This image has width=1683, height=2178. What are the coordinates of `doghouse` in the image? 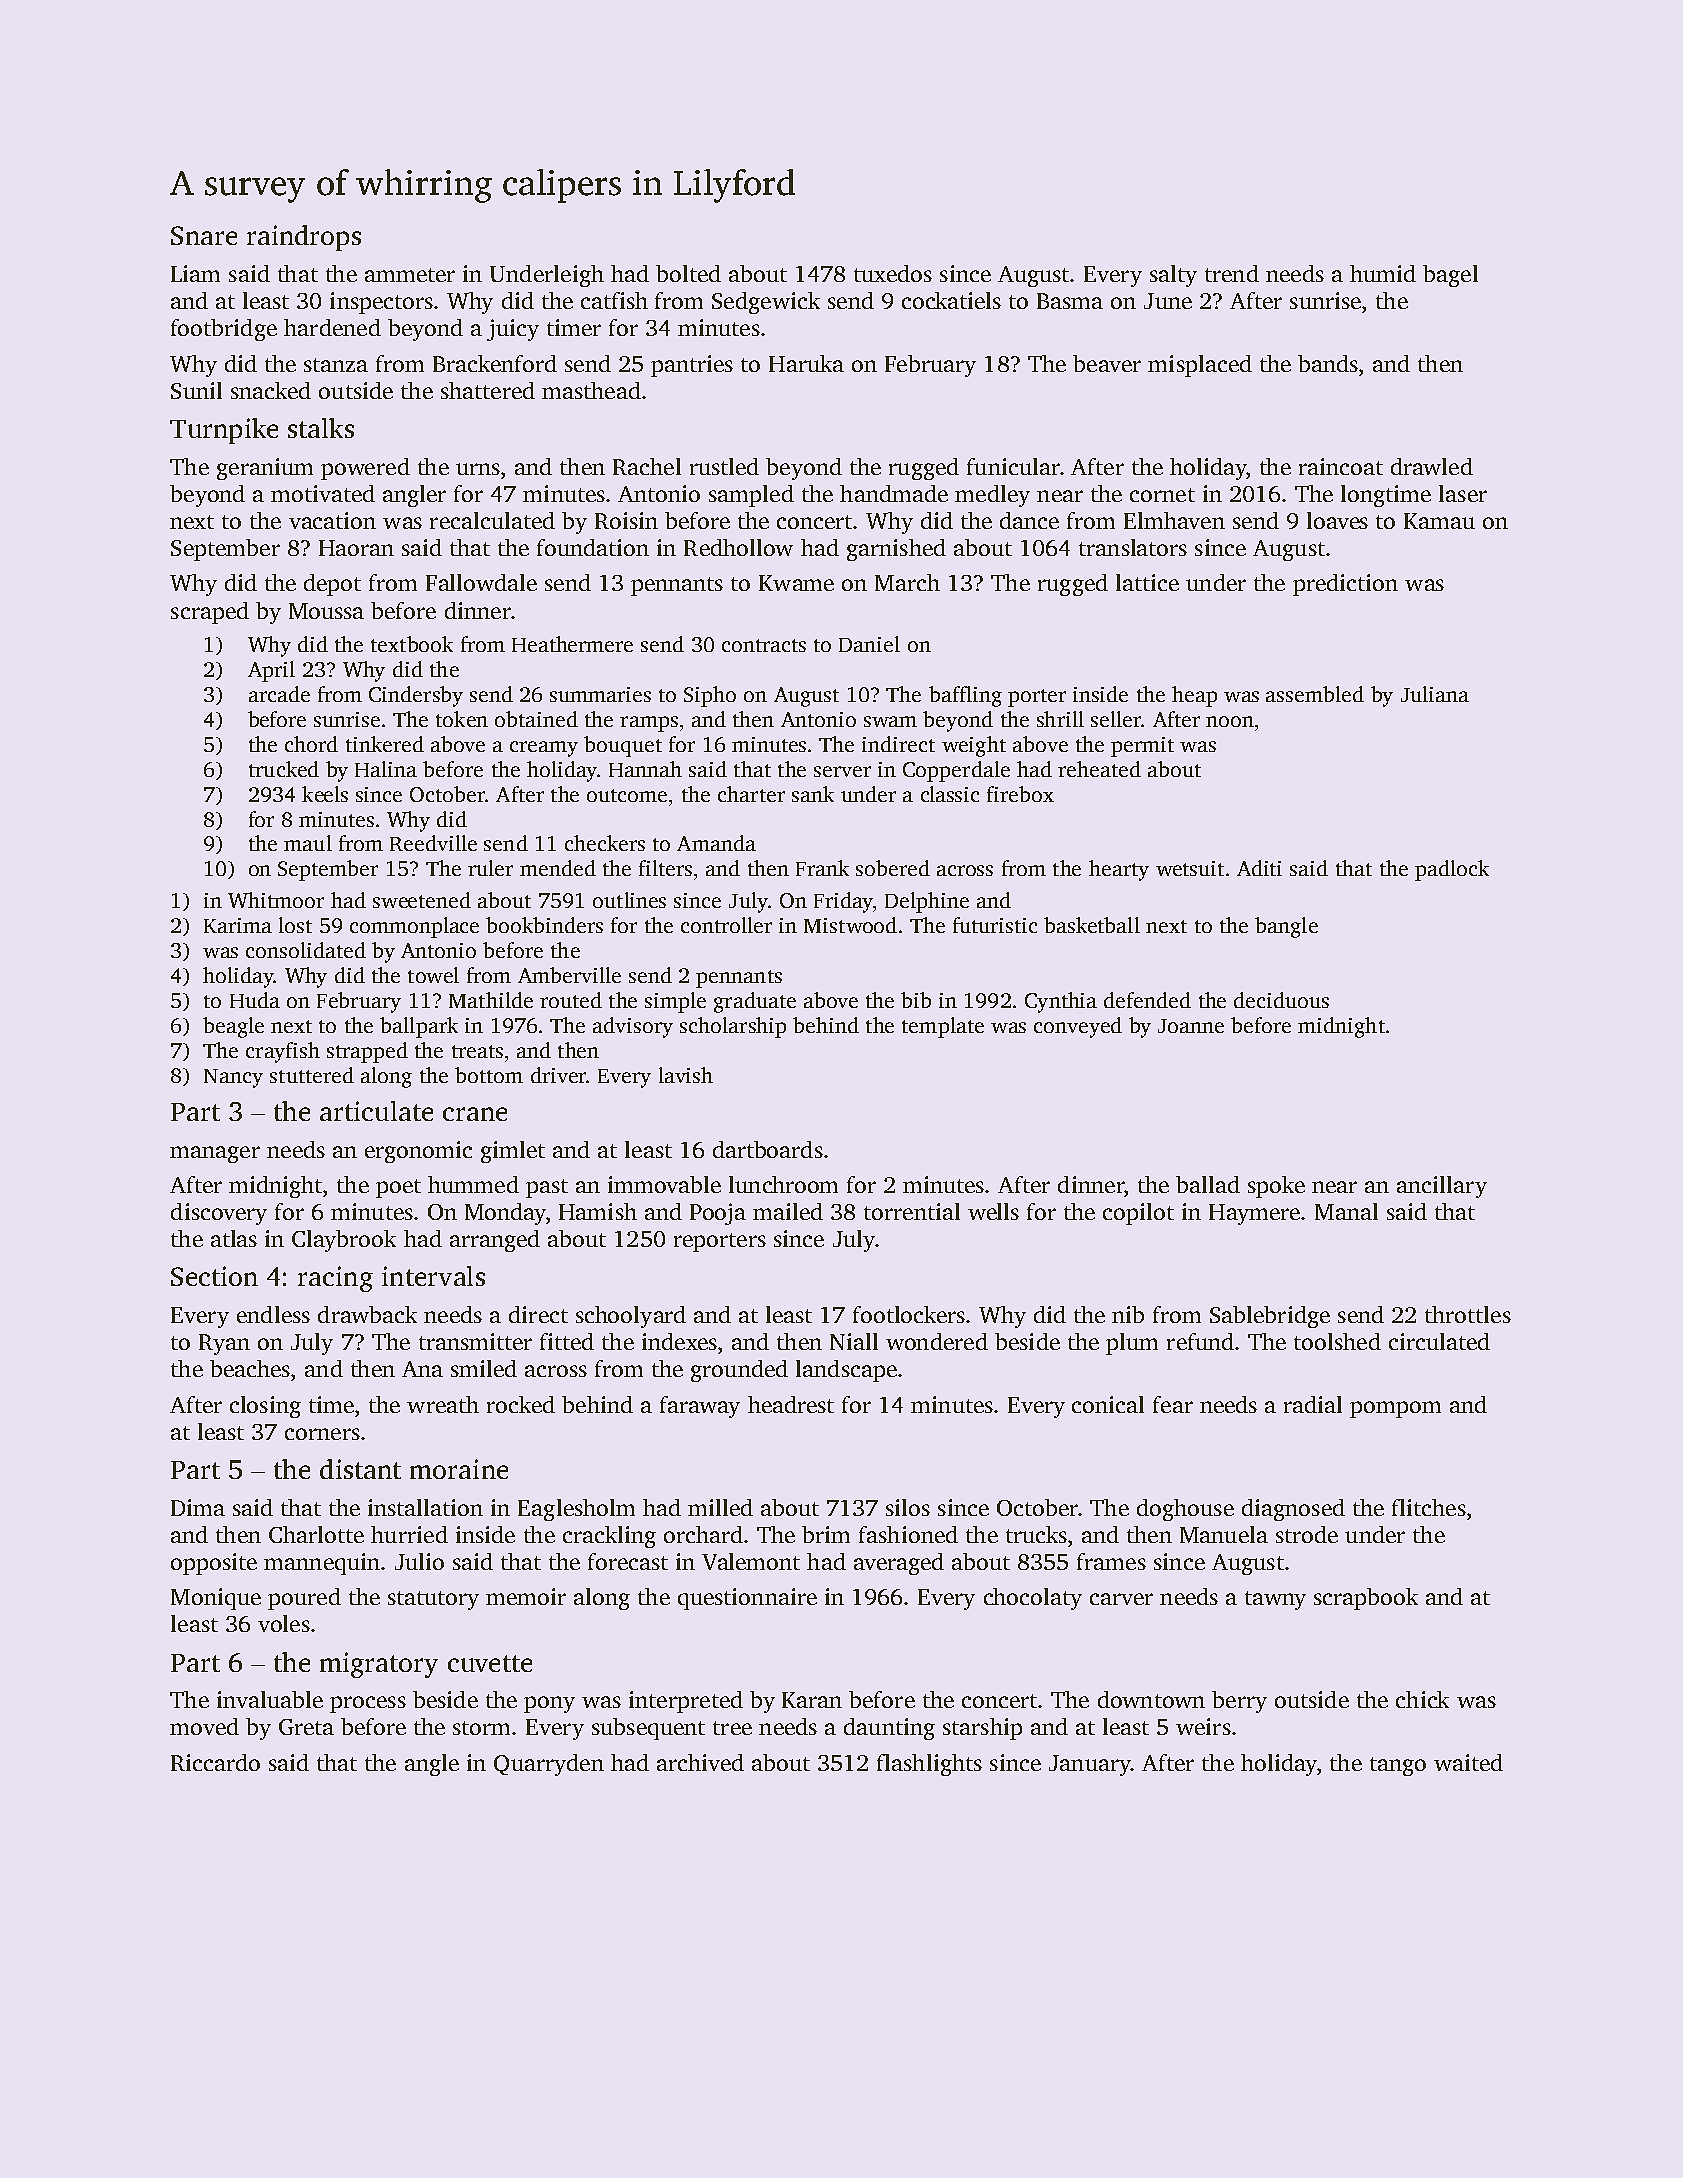 It's located at (1185, 1510).
